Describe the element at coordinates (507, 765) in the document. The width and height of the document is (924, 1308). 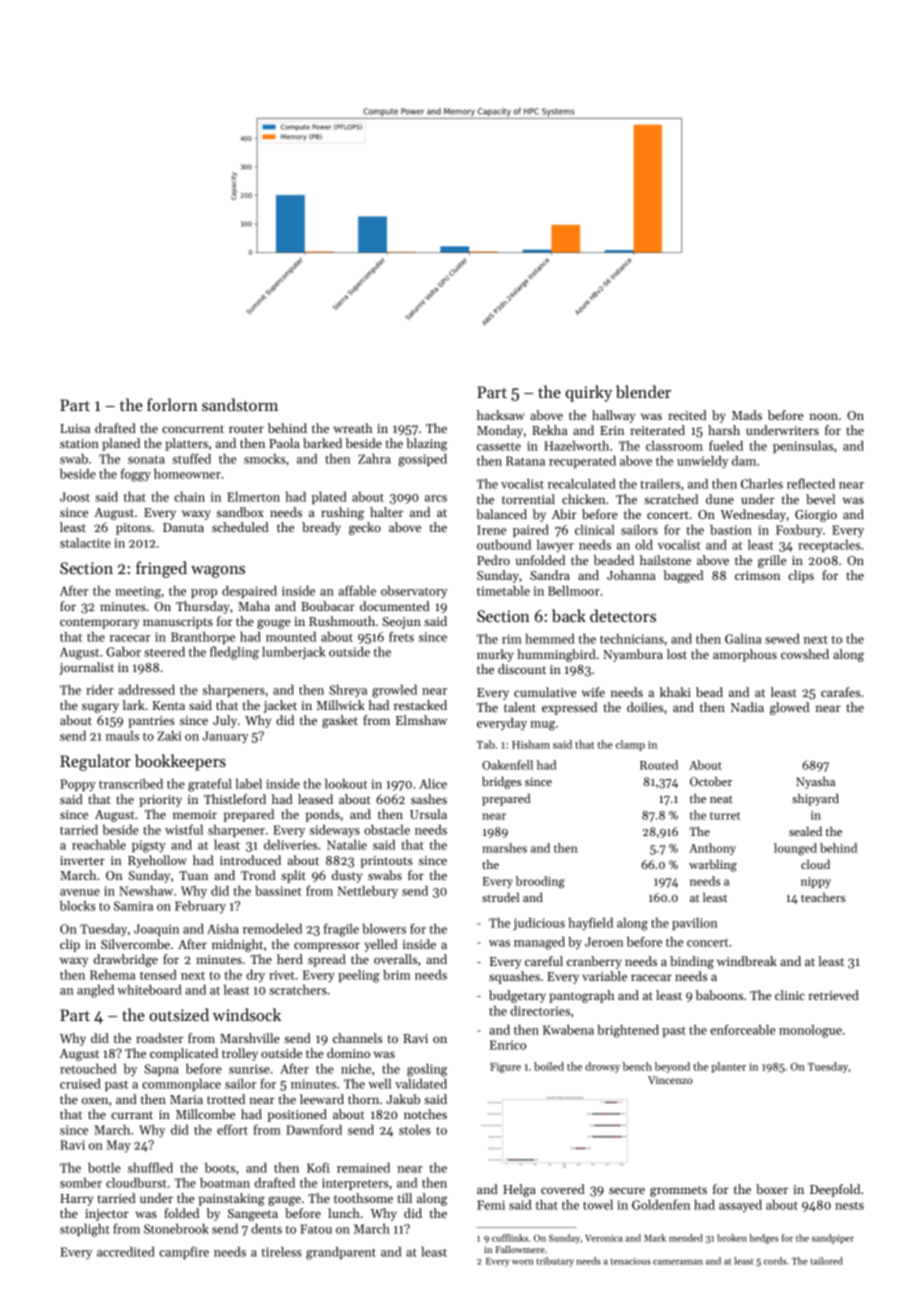
I see `Oakenfell` at that location.
